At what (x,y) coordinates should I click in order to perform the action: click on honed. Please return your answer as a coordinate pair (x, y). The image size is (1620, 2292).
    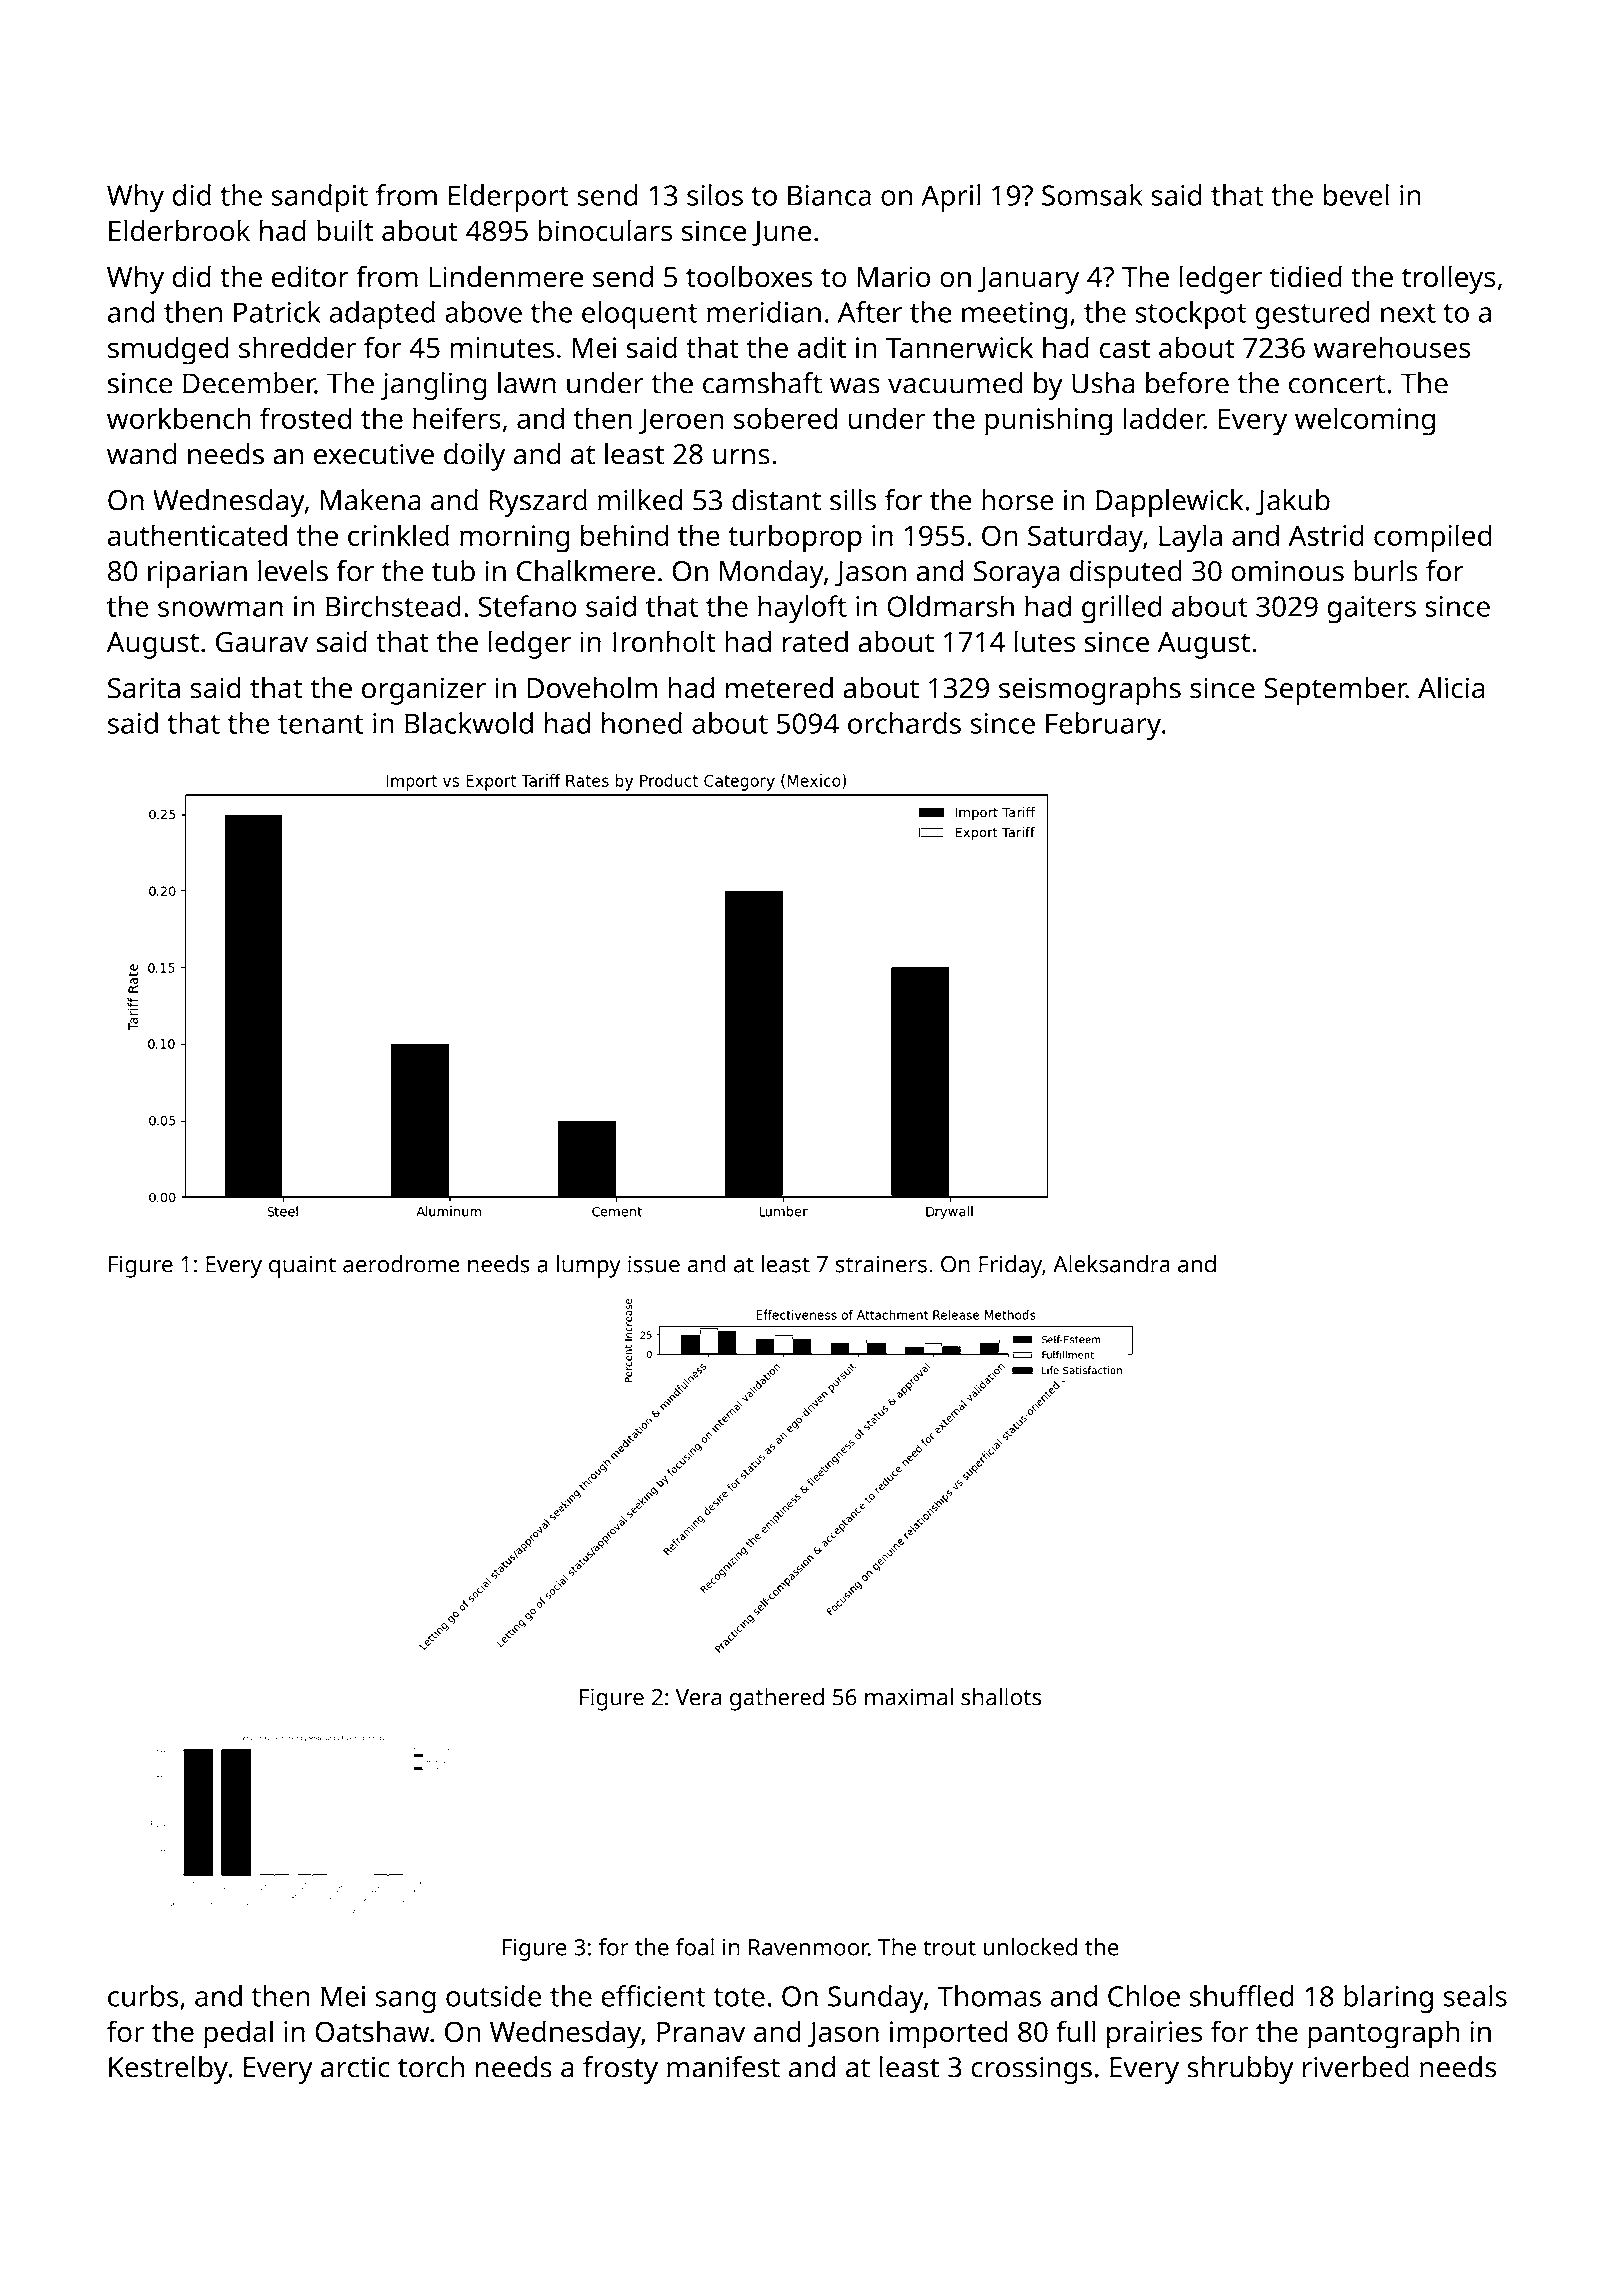
    Looking at the image, I should click on (642, 723).
